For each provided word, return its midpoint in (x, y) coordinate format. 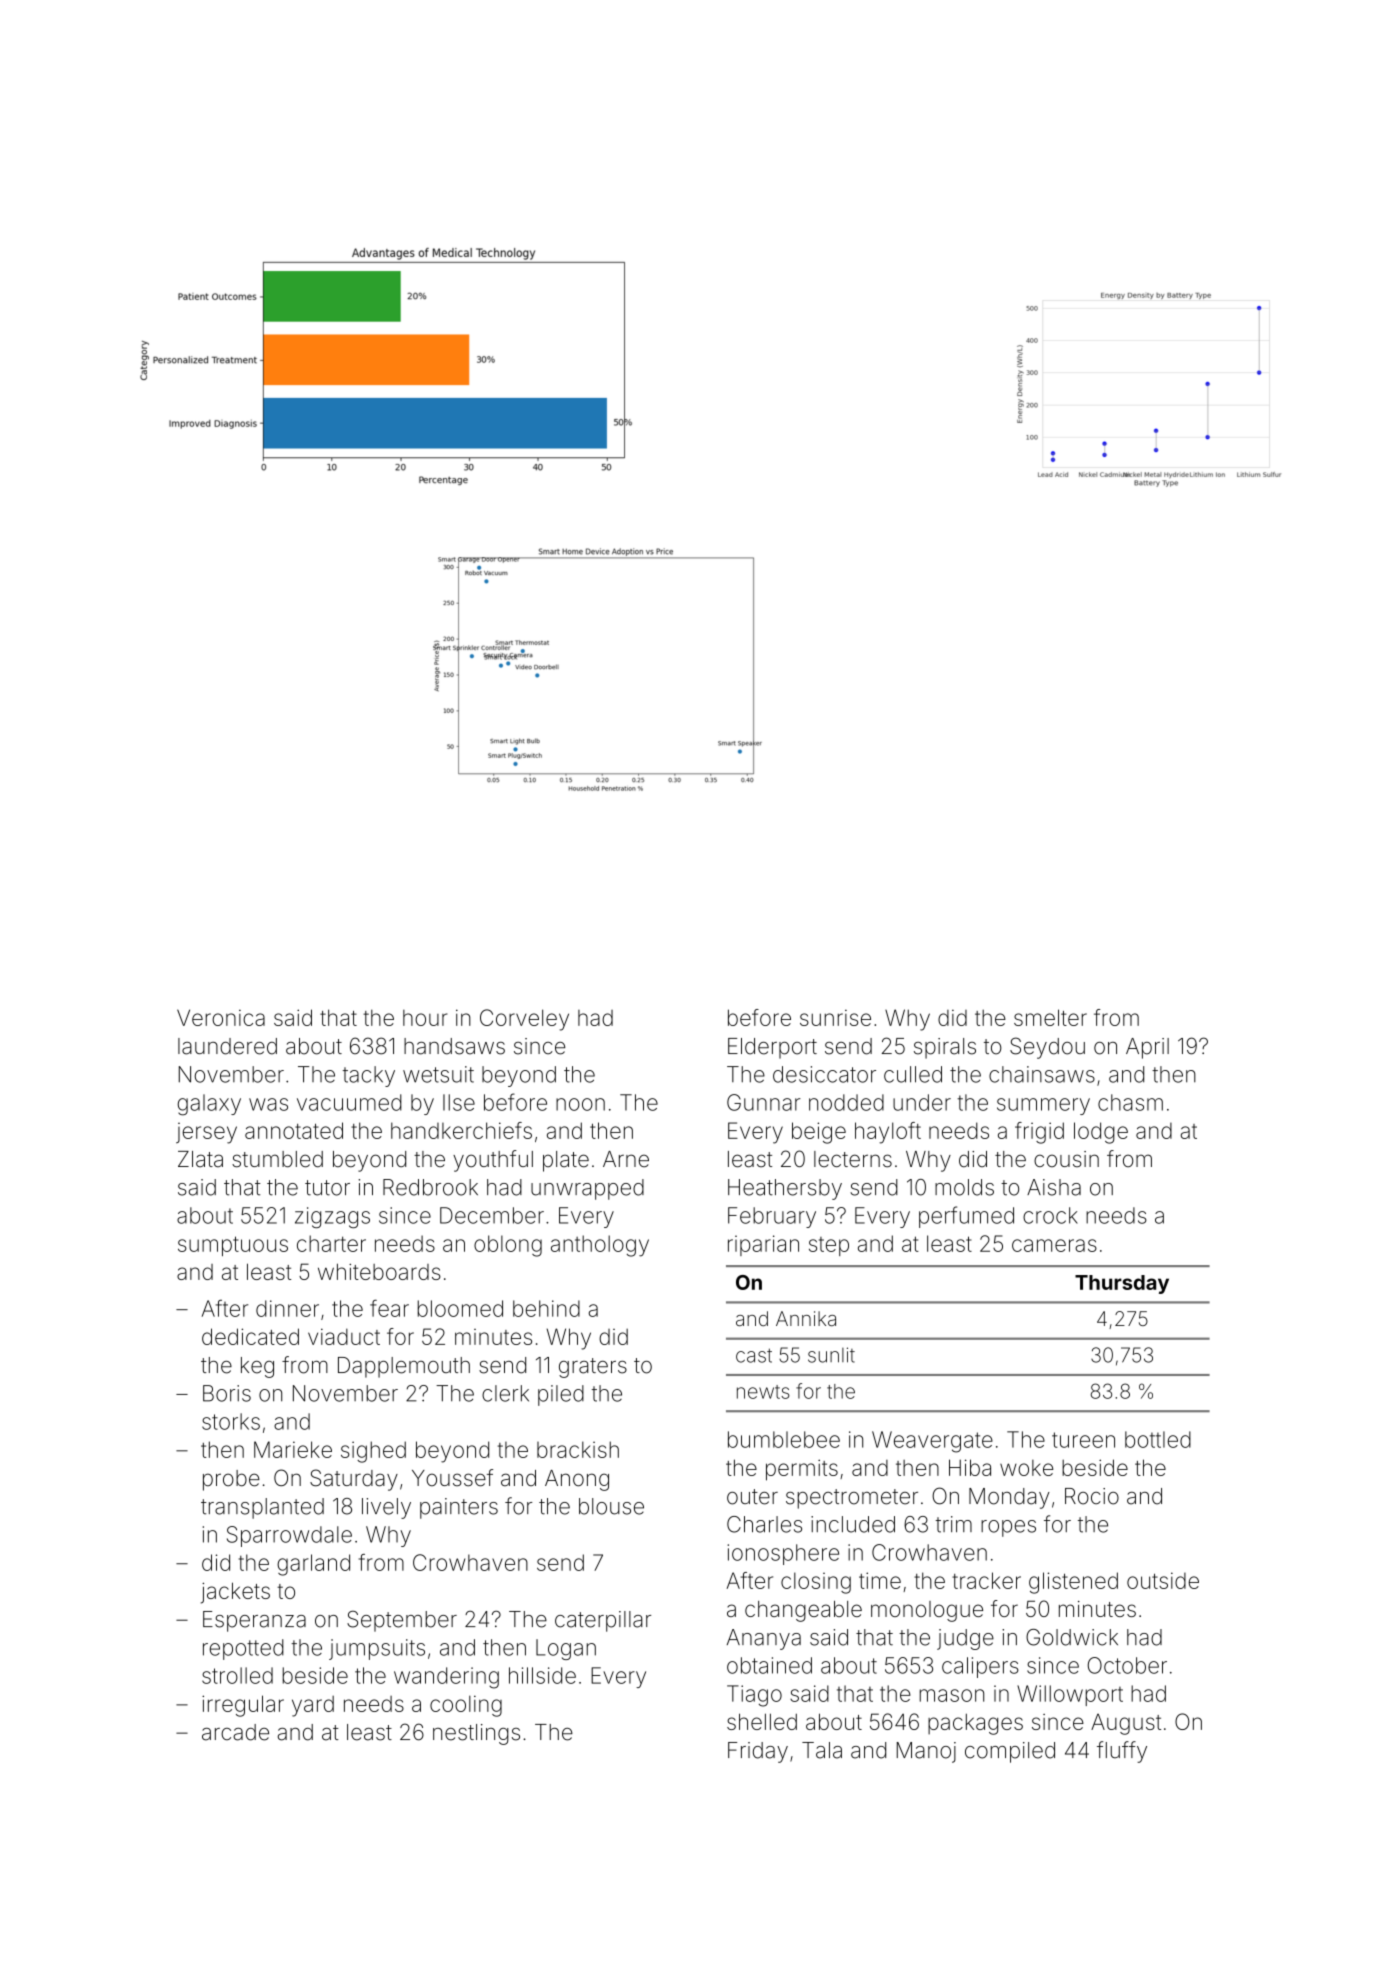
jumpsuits (377, 1649)
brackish (578, 1449)
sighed (373, 1452)
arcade (235, 1732)
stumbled (277, 1159)
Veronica (221, 1017)
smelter (1050, 1017)
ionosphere (783, 1554)
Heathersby (785, 1189)
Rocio (1092, 1496)
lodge (1101, 1133)
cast (754, 1355)
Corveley (524, 1020)
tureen (1083, 1440)
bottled (1158, 1439)
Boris (227, 1393)
